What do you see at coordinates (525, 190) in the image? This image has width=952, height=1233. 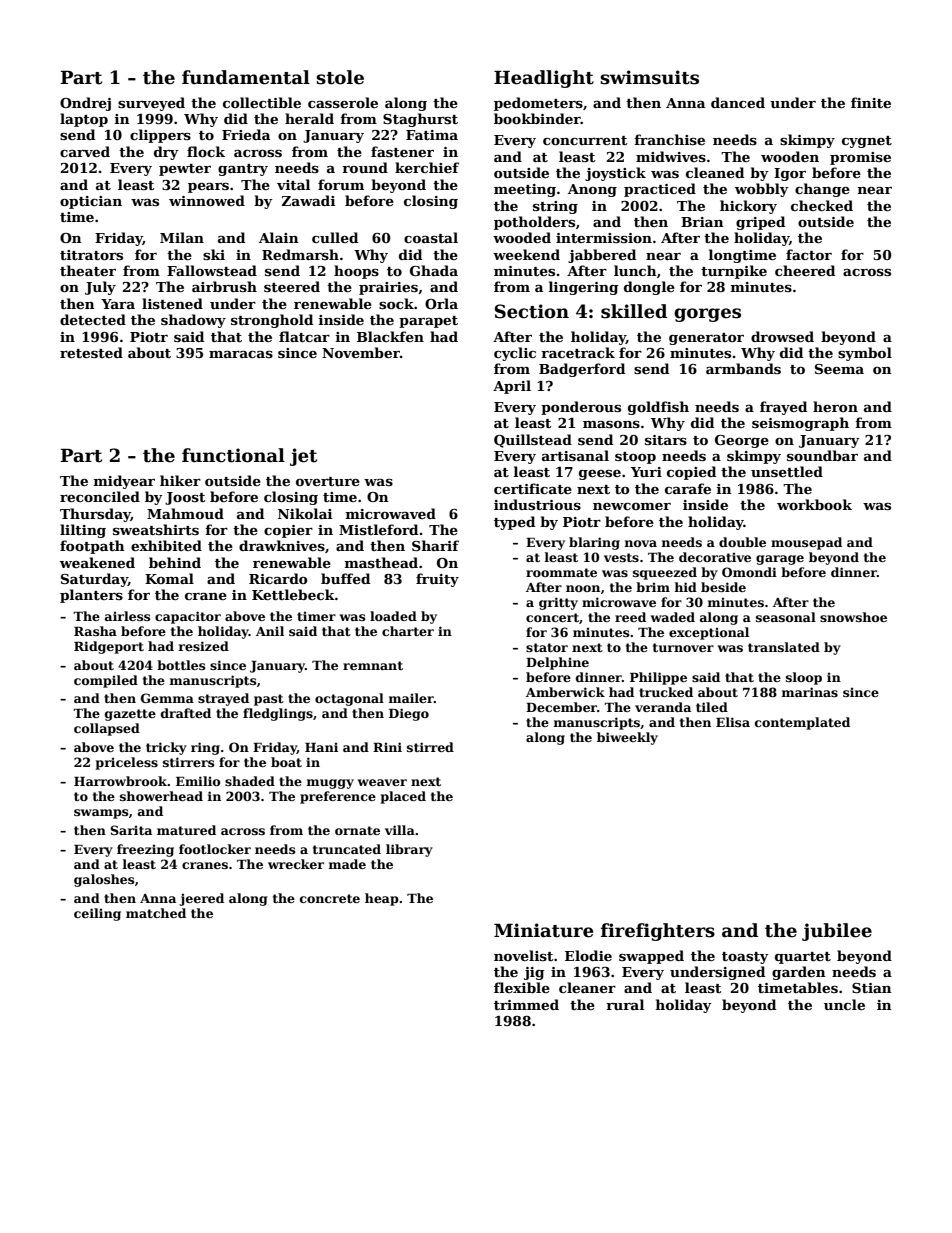 I see `meeting` at bounding box center [525, 190].
